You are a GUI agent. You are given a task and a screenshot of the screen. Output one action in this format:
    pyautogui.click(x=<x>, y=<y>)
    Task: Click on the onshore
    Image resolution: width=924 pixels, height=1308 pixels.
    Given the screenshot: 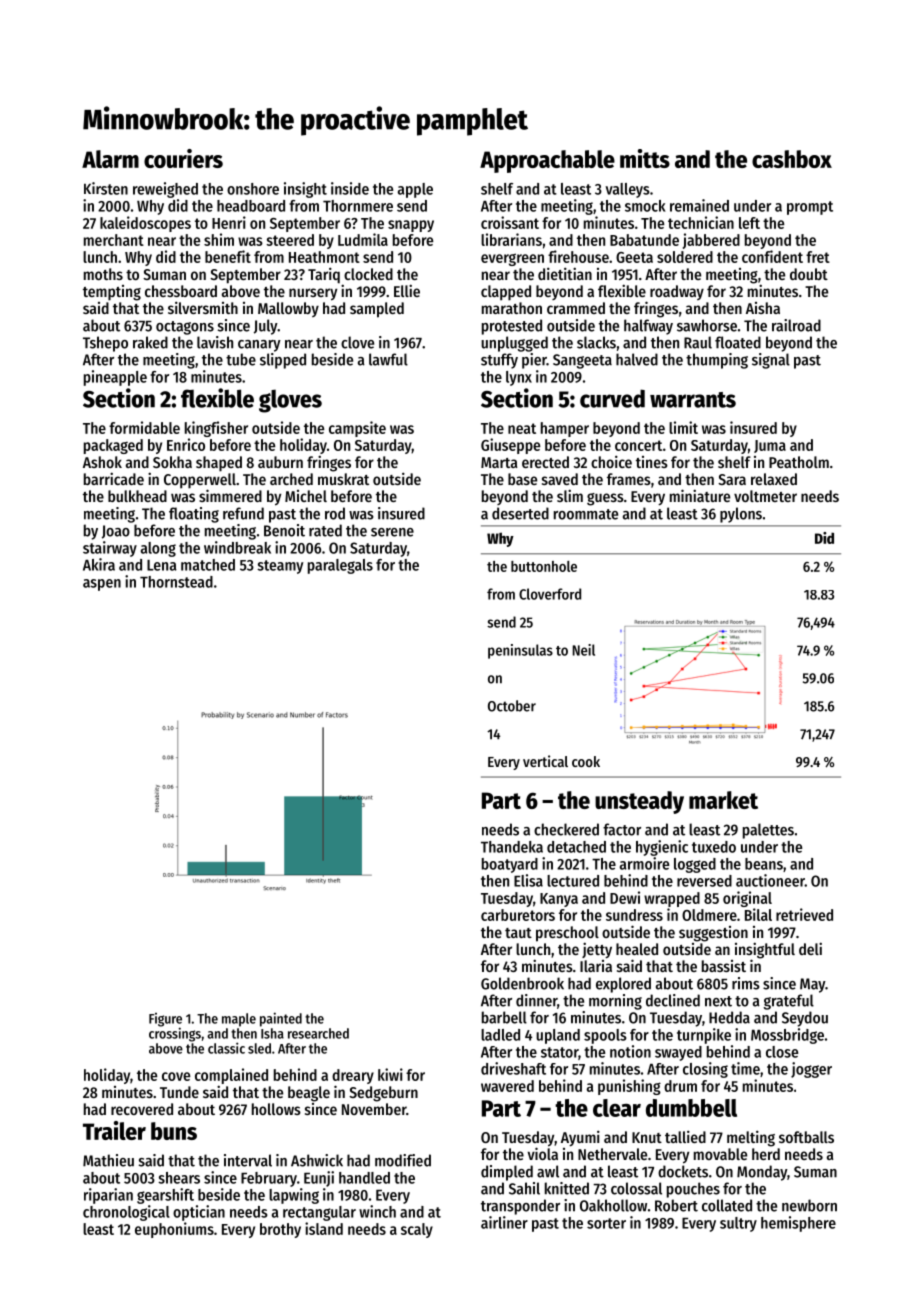 What is the action you would take?
    pyautogui.click(x=253, y=189)
